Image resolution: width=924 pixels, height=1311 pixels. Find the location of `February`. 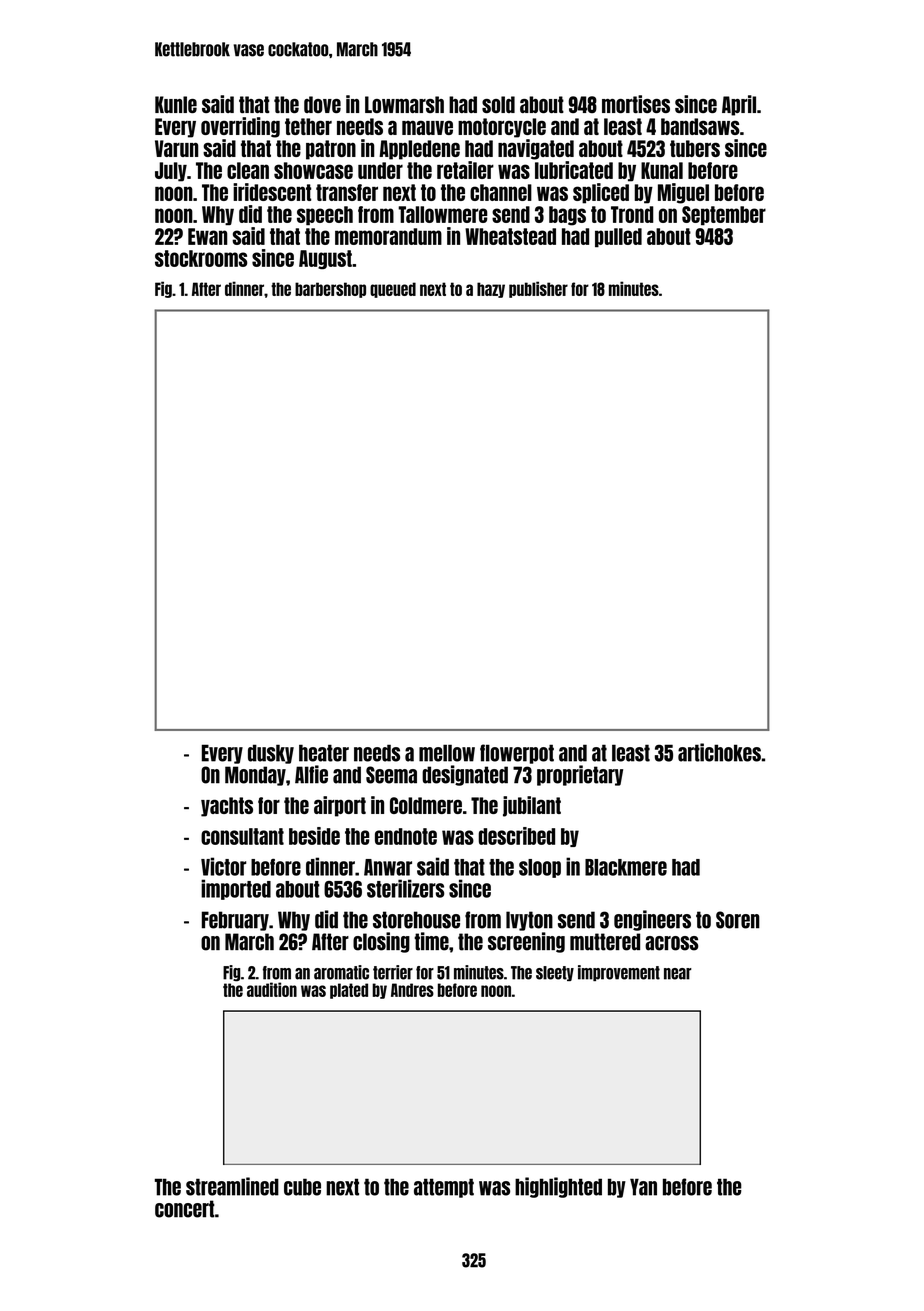

February is located at coordinates (235, 921).
